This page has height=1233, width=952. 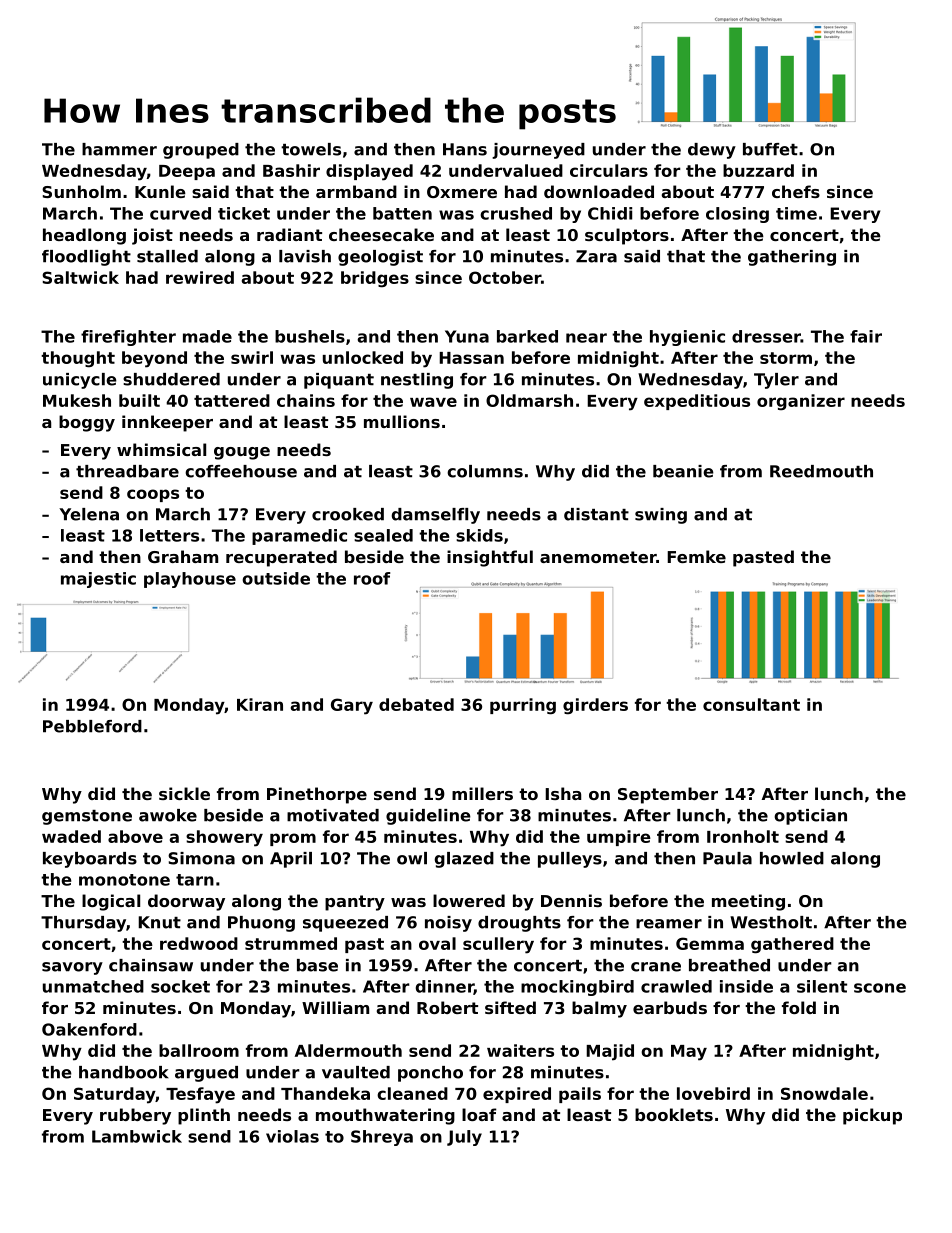 I want to click on Zara, so click(x=596, y=256).
